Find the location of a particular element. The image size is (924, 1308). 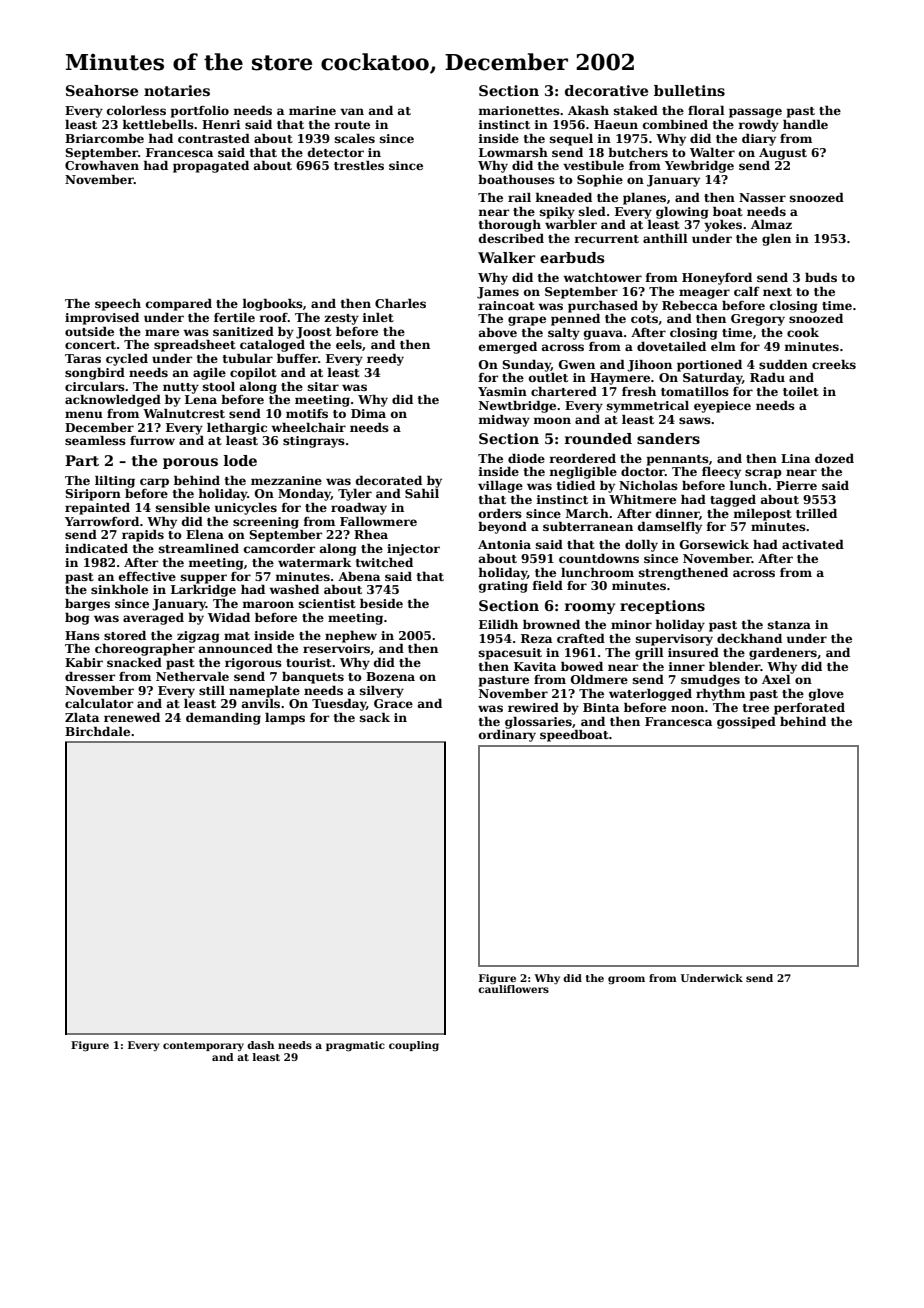

dash is located at coordinates (260, 1045).
